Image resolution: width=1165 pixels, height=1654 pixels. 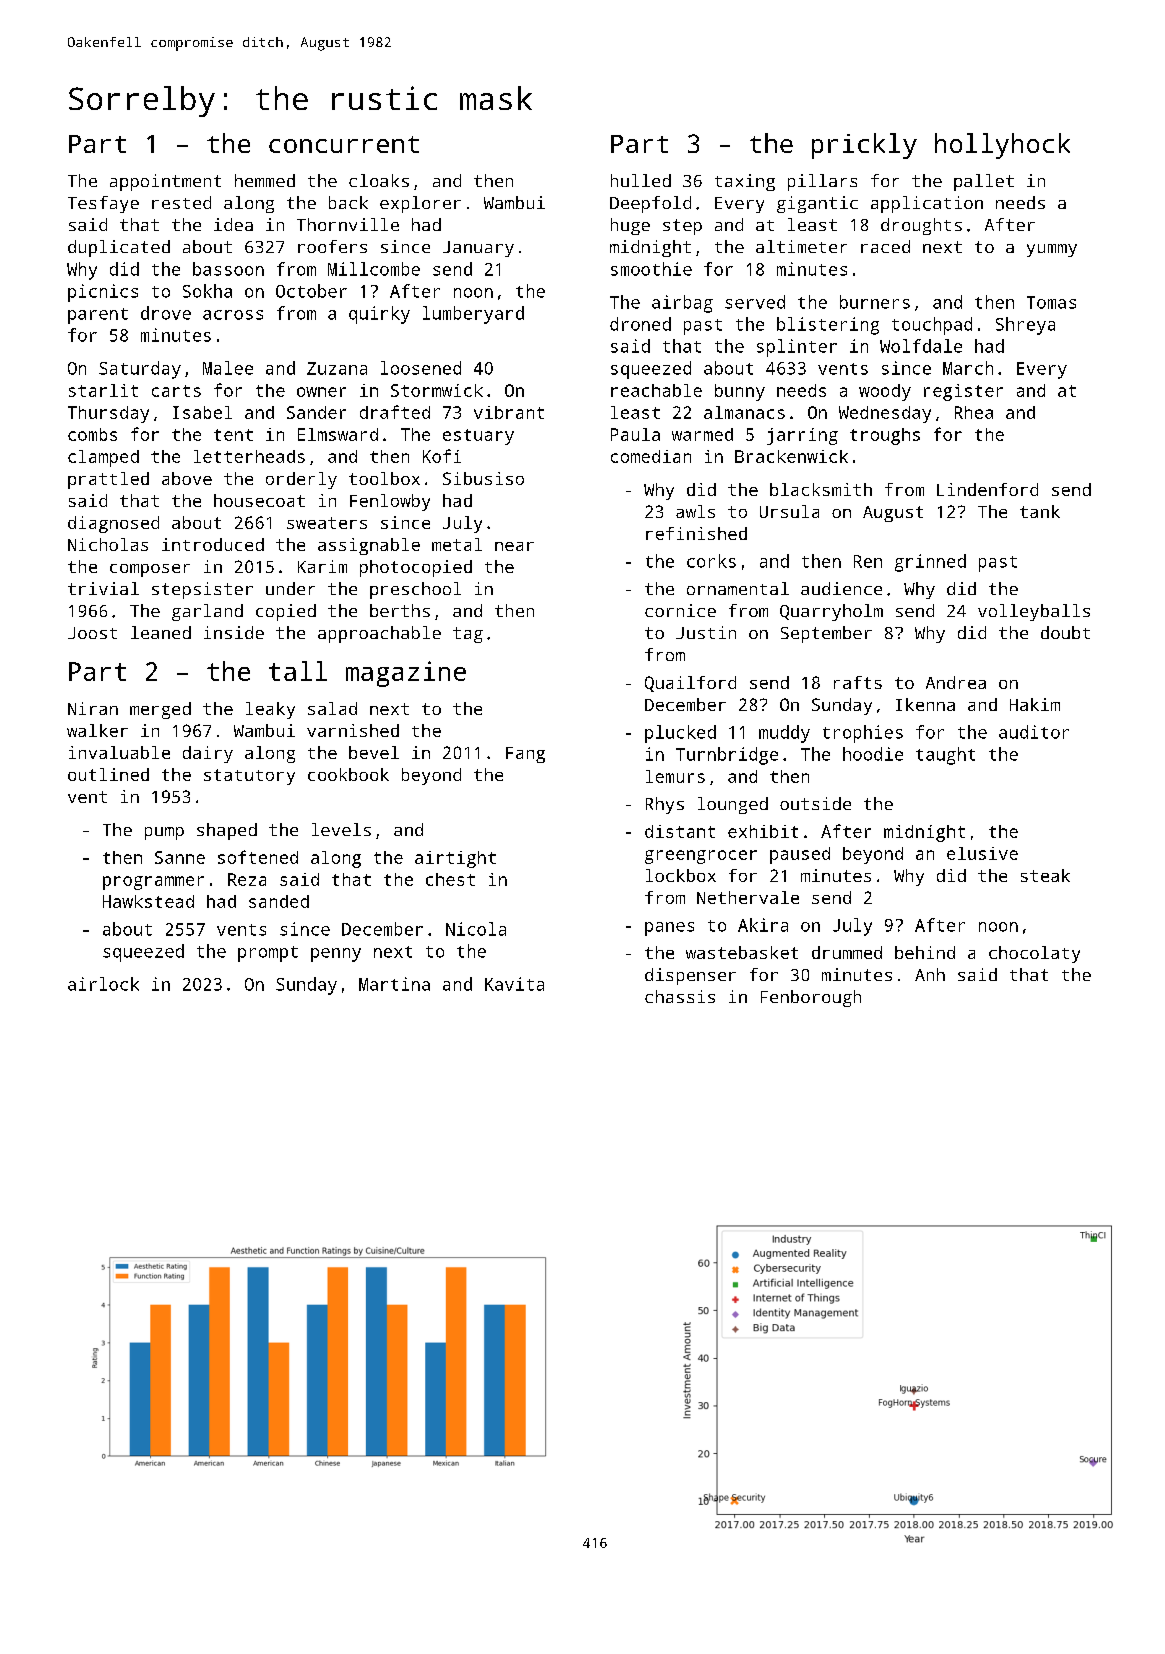 I want to click on comedian, so click(x=651, y=456).
